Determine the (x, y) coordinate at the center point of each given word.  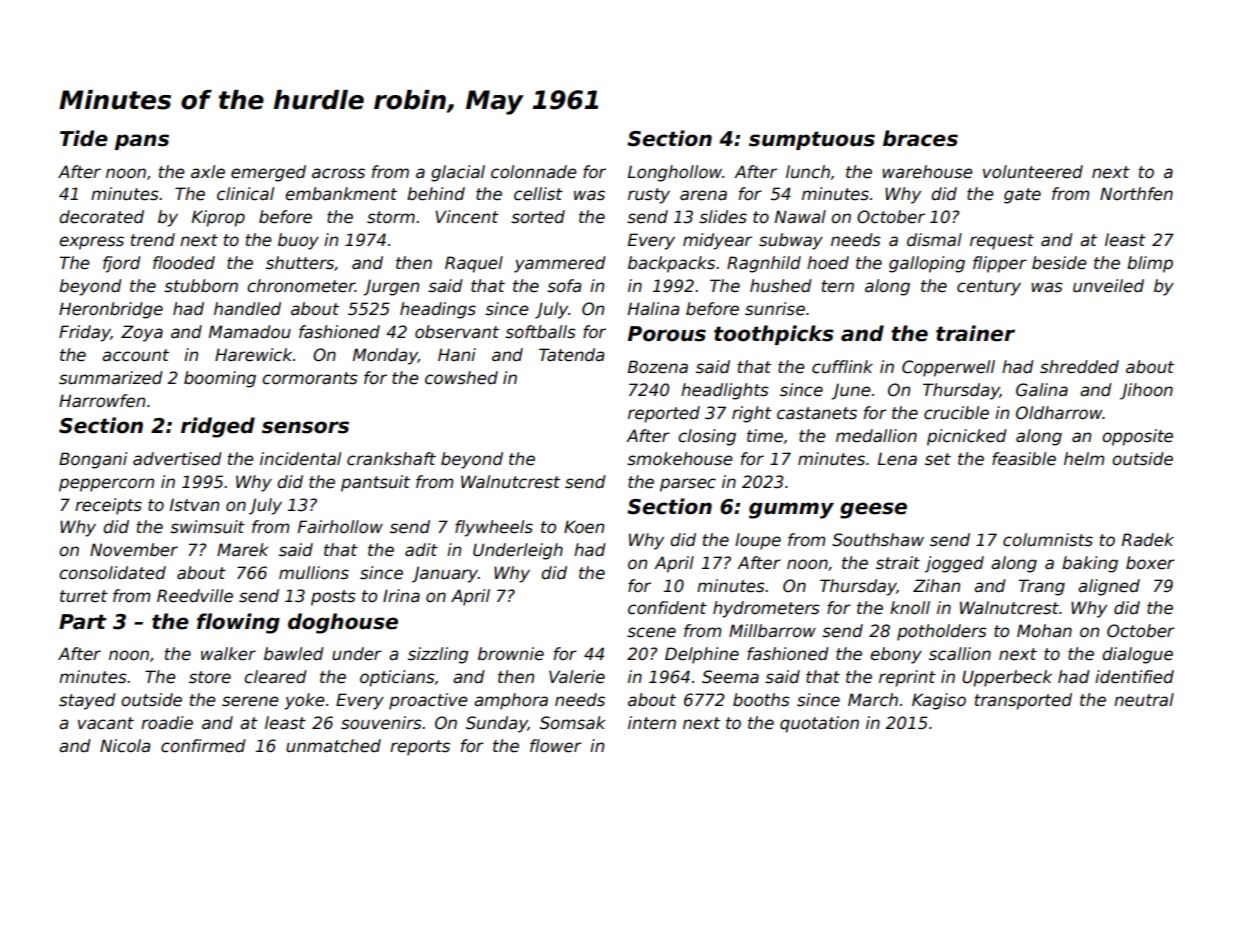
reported (664, 414)
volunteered (1033, 172)
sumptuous (812, 140)
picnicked (967, 437)
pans (142, 142)
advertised (177, 459)
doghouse (343, 623)
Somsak (573, 723)
